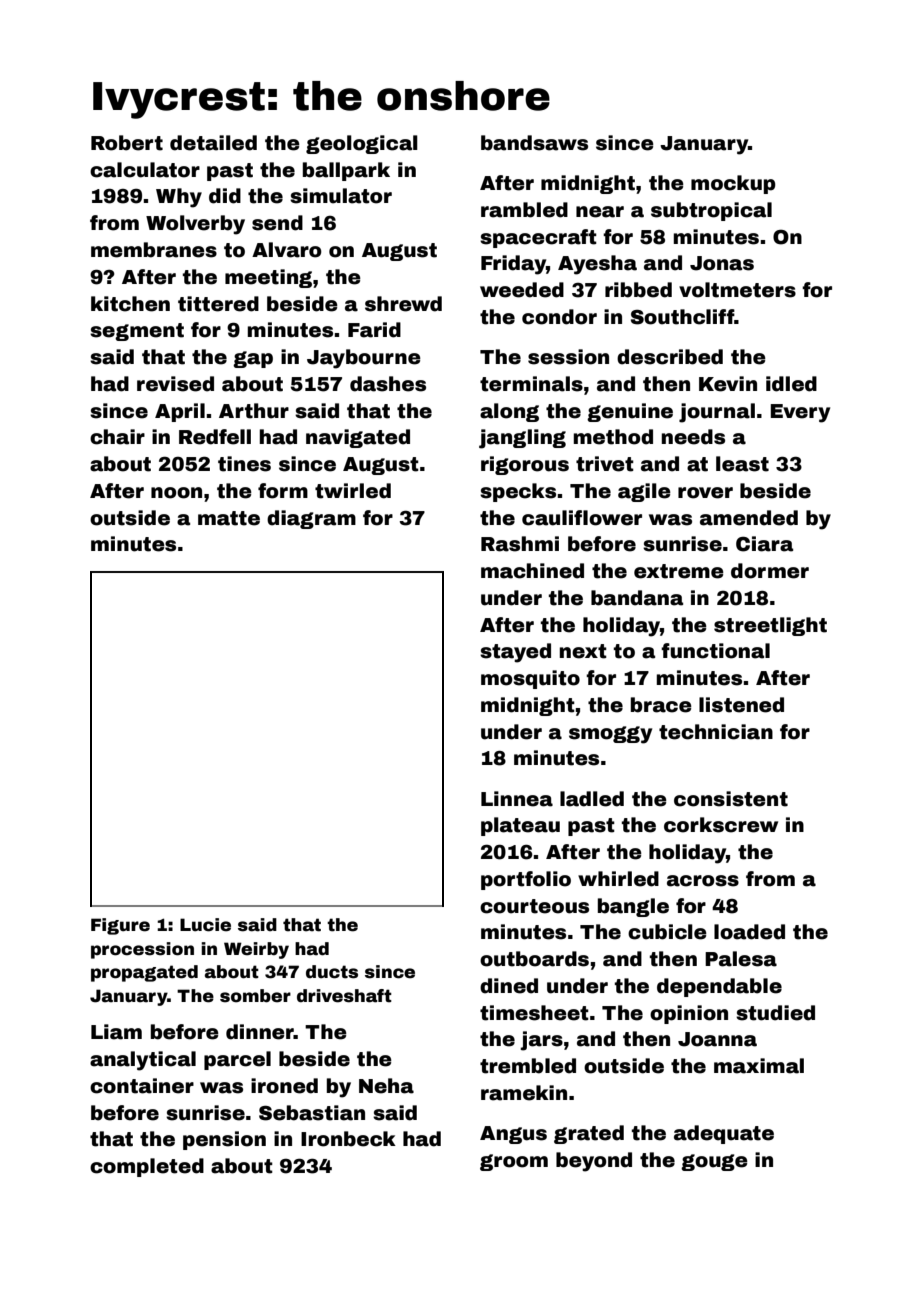 The width and height of the screenshot is (924, 1311). What do you see at coordinates (791, 384) in the screenshot?
I see `idled` at bounding box center [791, 384].
